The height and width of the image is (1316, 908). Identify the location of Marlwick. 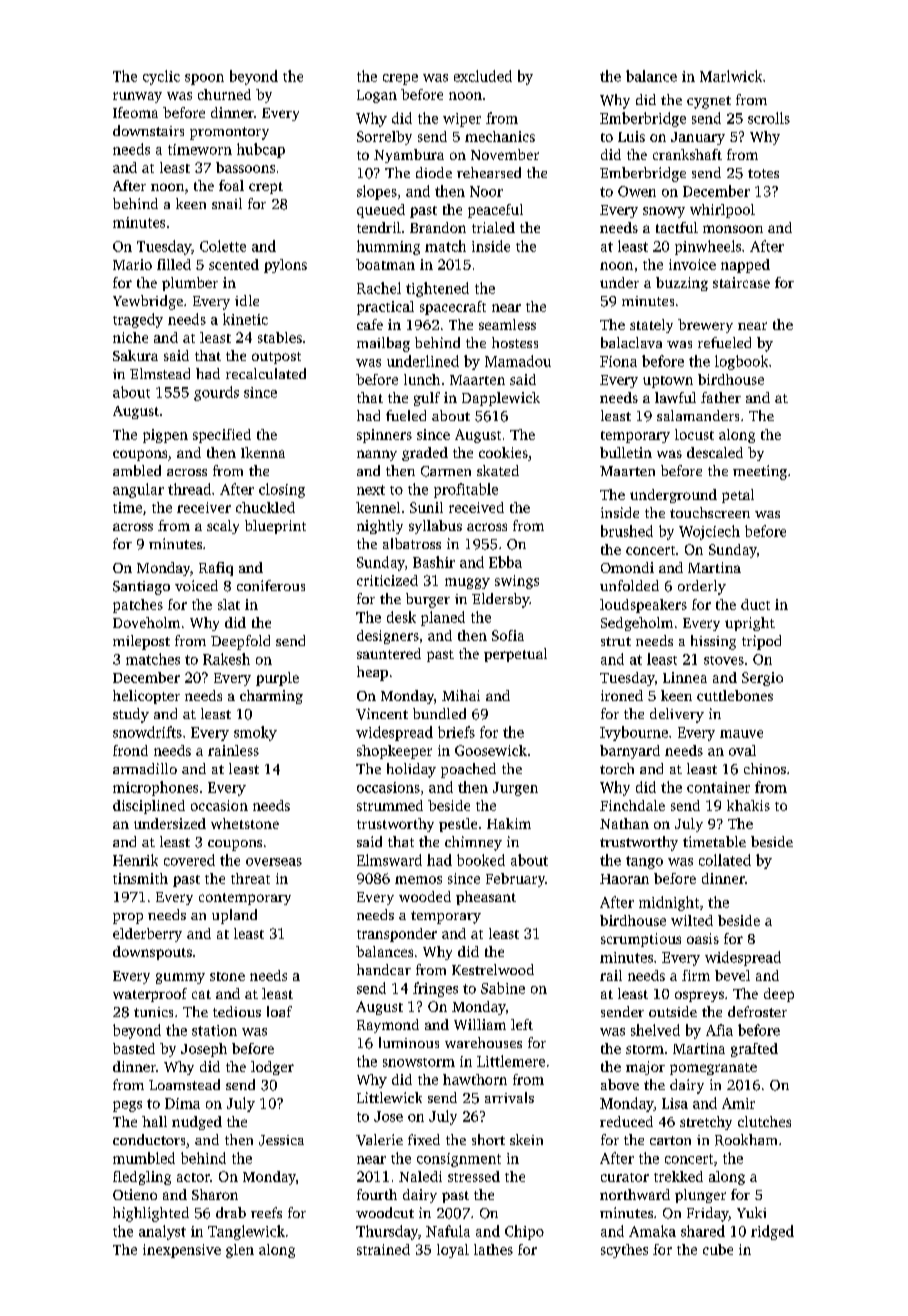
(731, 76).
